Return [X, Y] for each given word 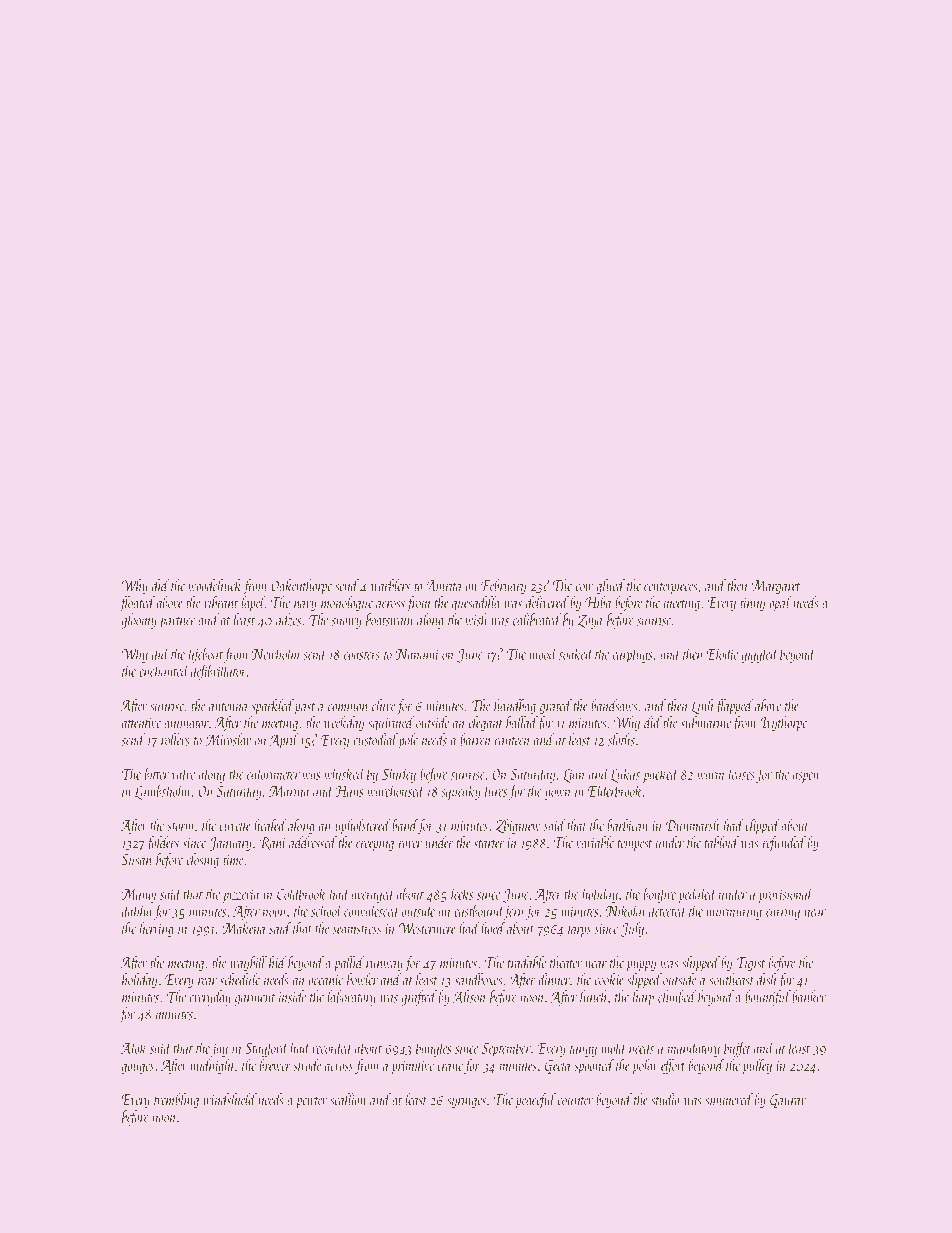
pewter [311, 1103]
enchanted [164, 670]
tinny [752, 605]
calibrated [537, 619]
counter [575, 1101]
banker [809, 996]
